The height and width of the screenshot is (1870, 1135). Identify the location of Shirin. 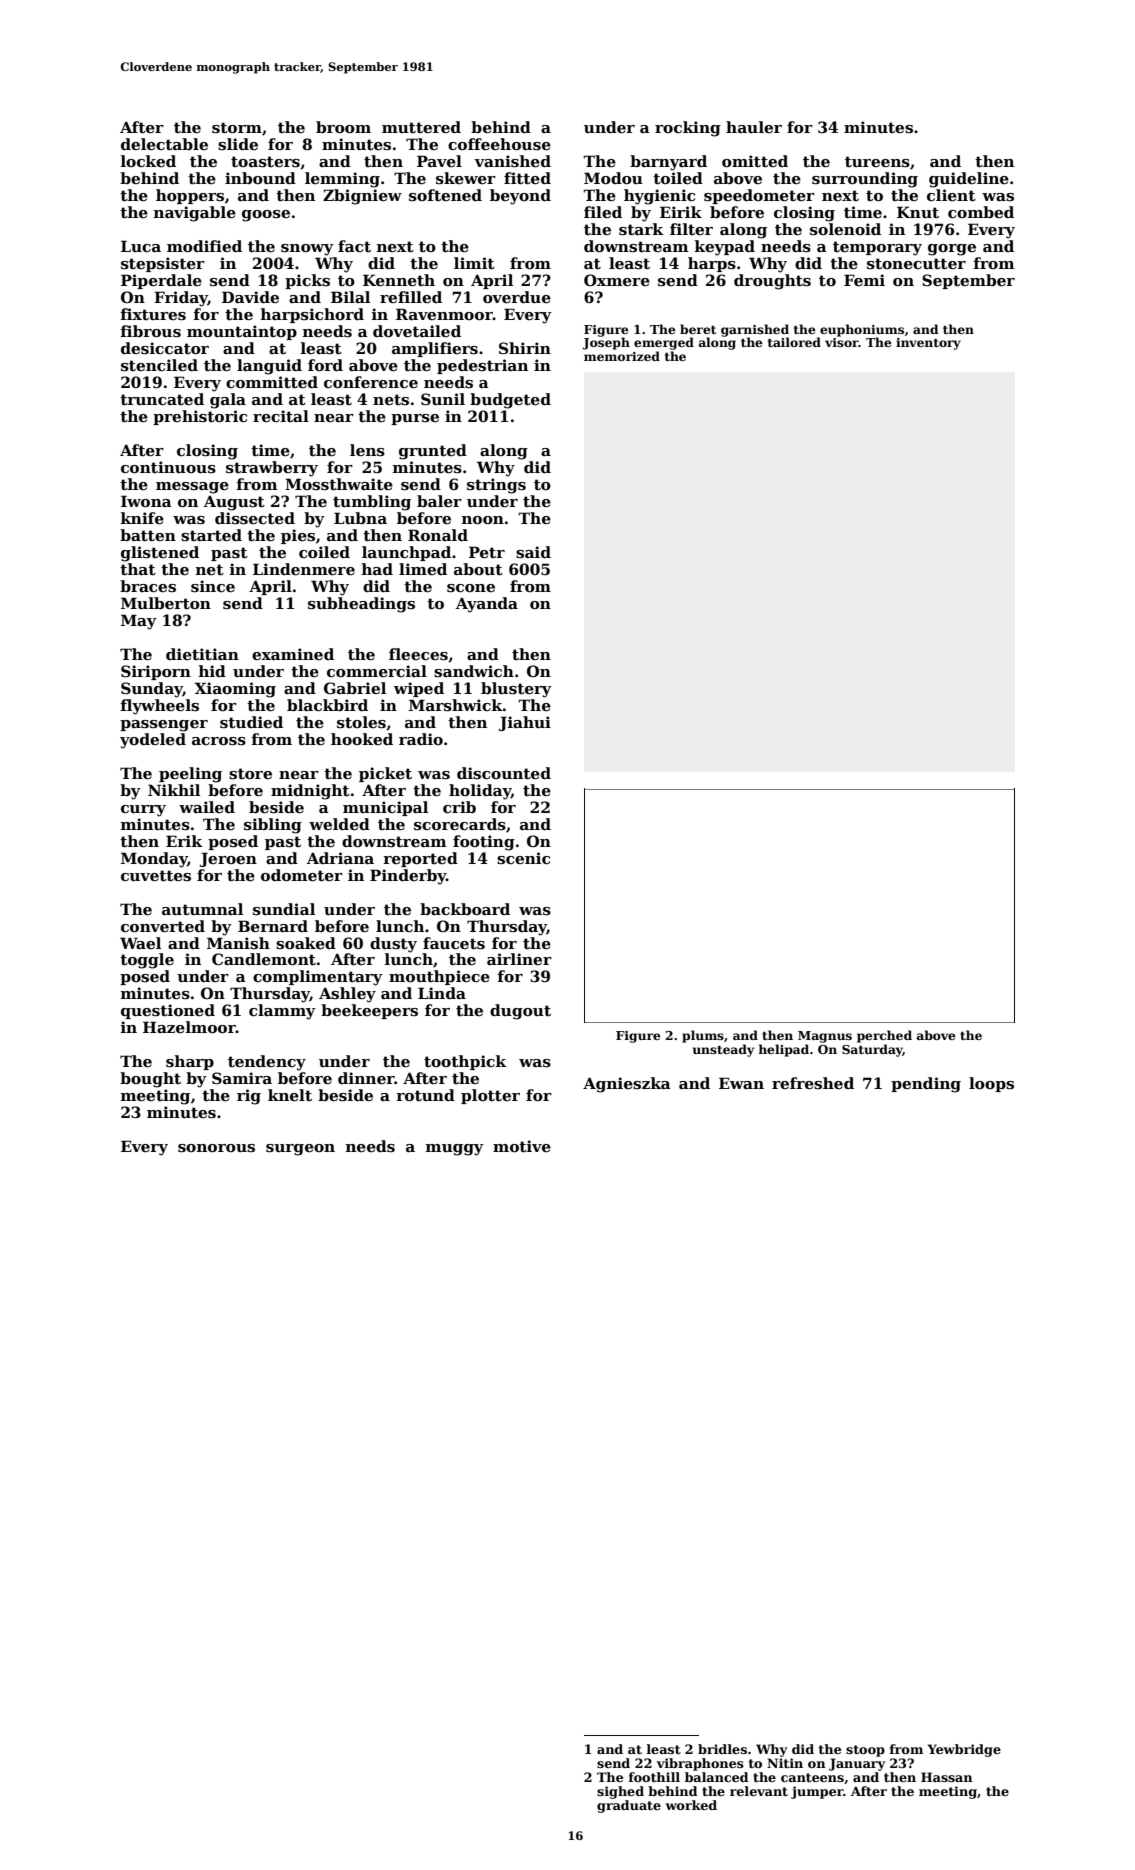
(525, 348).
